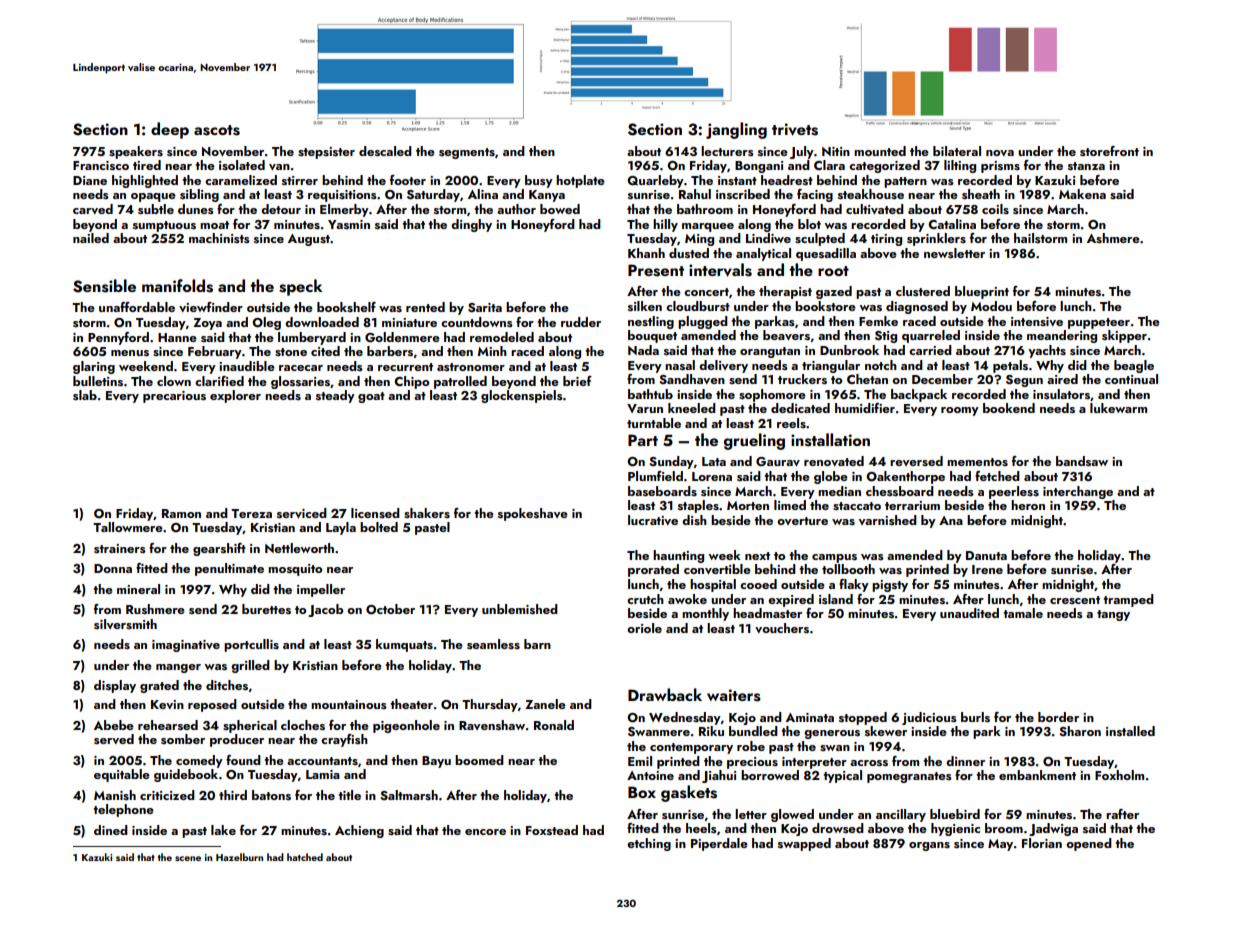 The height and width of the screenshot is (952, 1233). Describe the element at coordinates (888, 520) in the screenshot. I see `varnished` at that location.
